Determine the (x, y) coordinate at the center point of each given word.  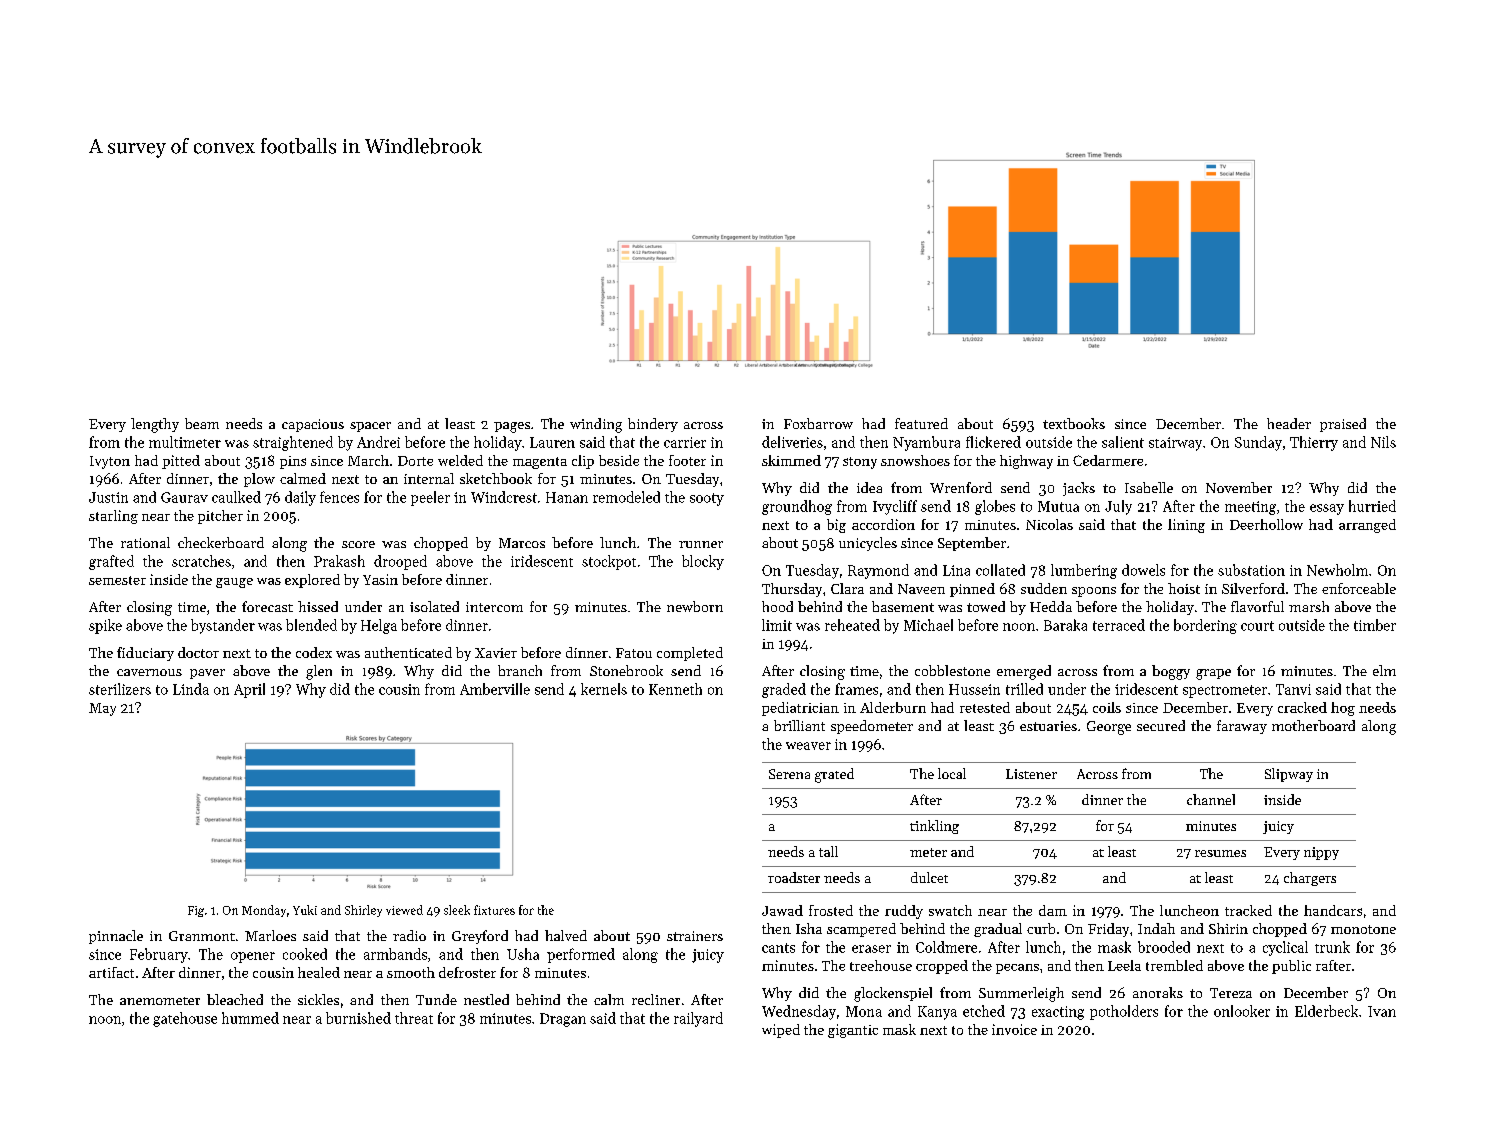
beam (202, 423)
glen (319, 672)
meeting (1250, 508)
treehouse (881, 965)
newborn (695, 606)
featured (921, 423)
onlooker (1242, 1011)
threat (414, 1018)
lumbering (1084, 571)
